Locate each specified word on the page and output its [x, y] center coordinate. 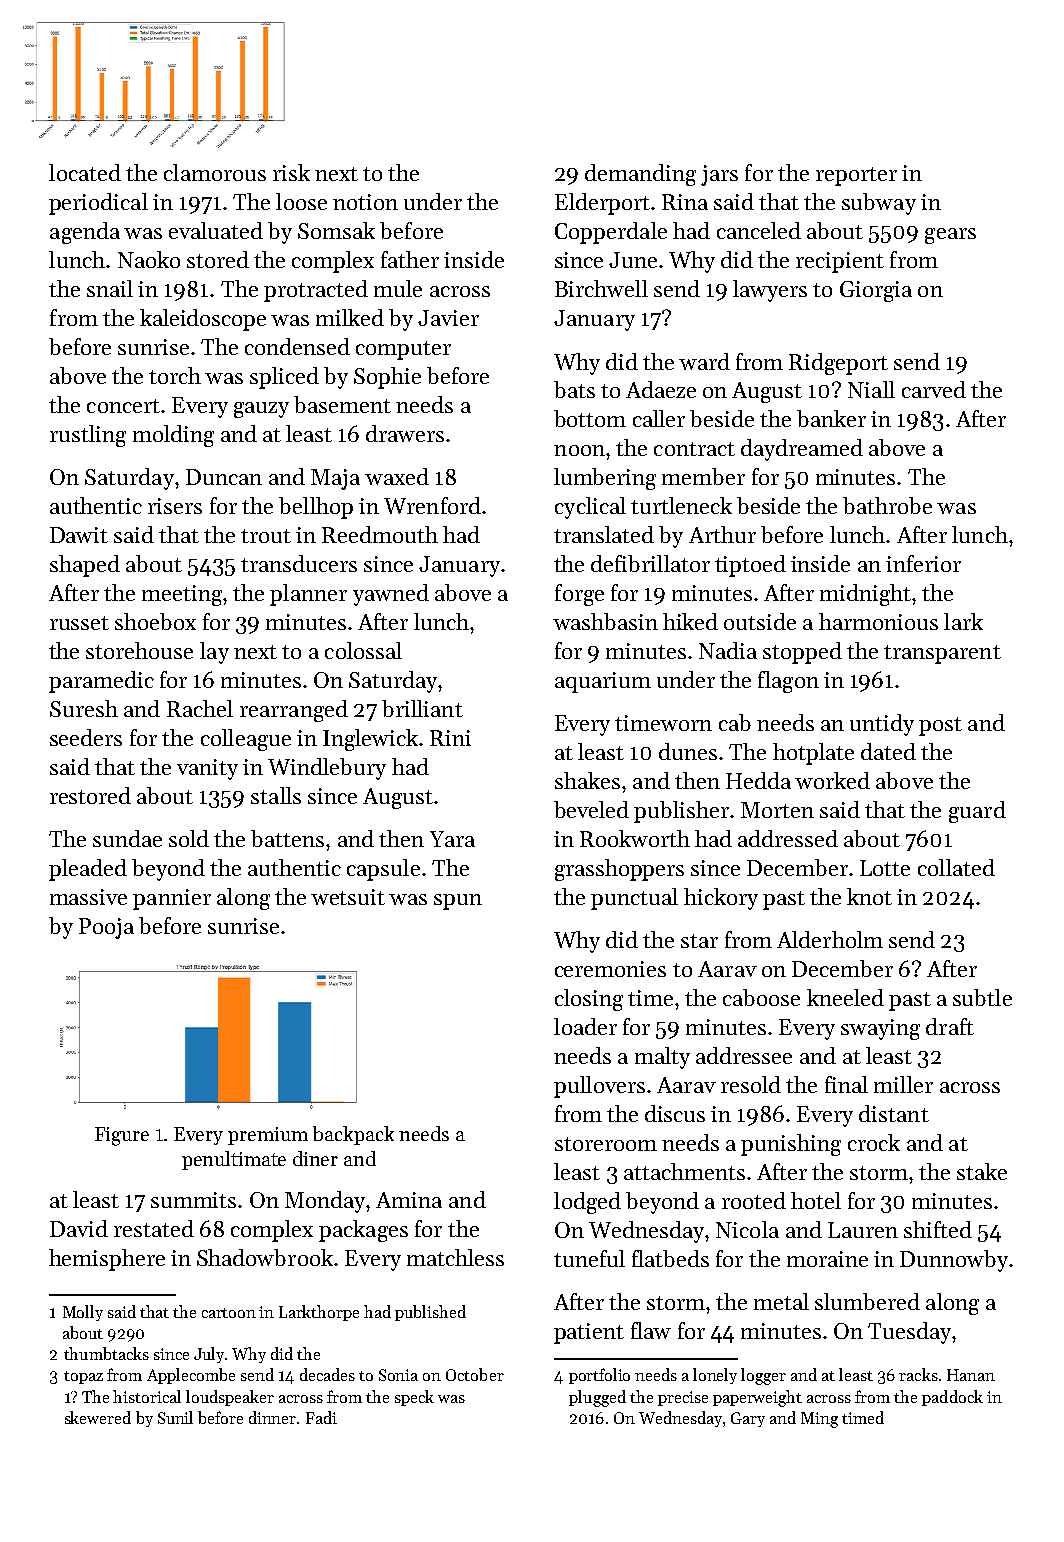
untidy [882, 725]
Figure [122, 1136]
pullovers [599, 1087]
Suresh [84, 708]
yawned [391, 595]
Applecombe [191, 1376]
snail [110, 288]
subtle [982, 997]
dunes [688, 751]
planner [308, 595]
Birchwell [601, 288]
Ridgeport [838, 364]
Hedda [758, 780]
